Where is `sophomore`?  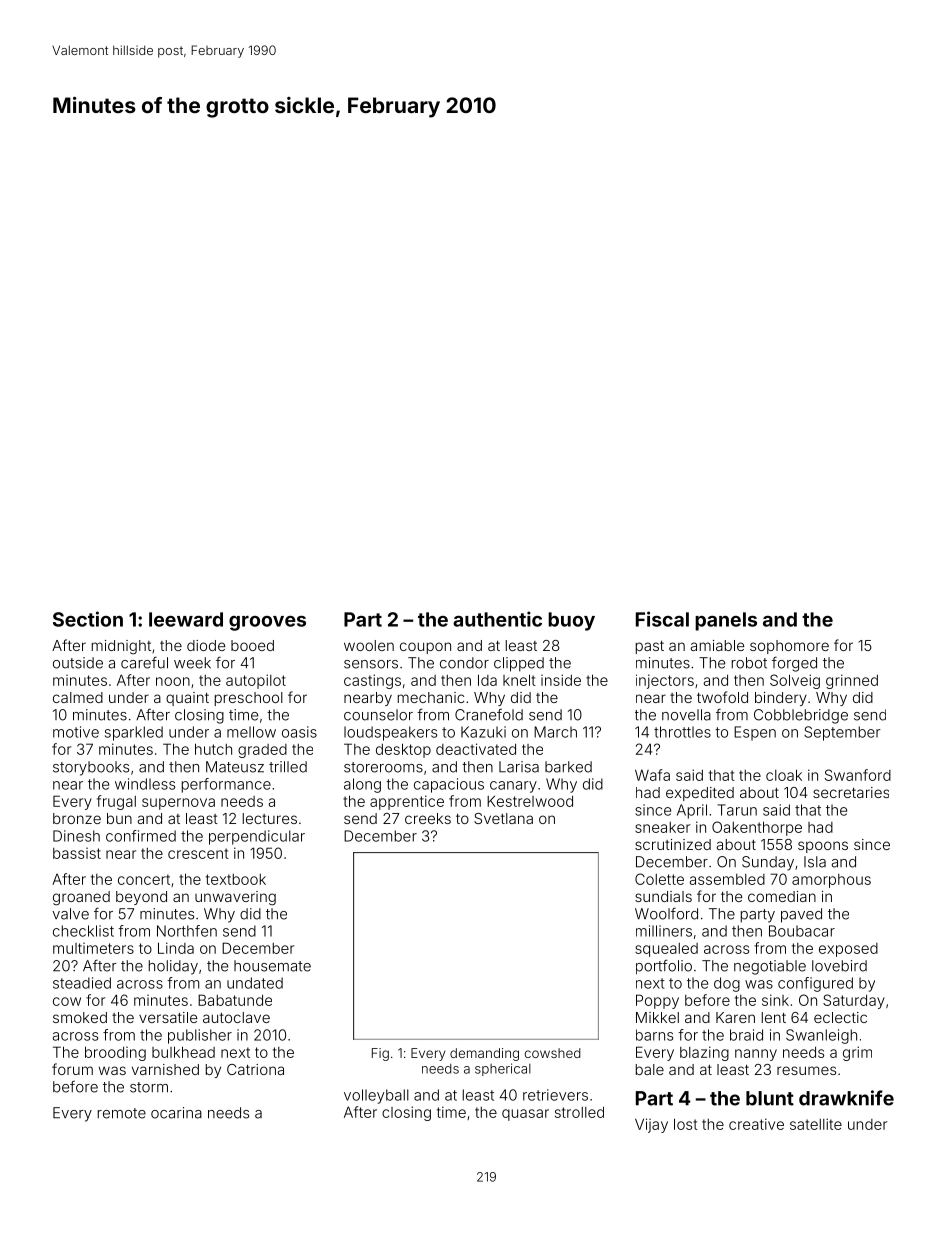 sophomore is located at coordinates (789, 647).
